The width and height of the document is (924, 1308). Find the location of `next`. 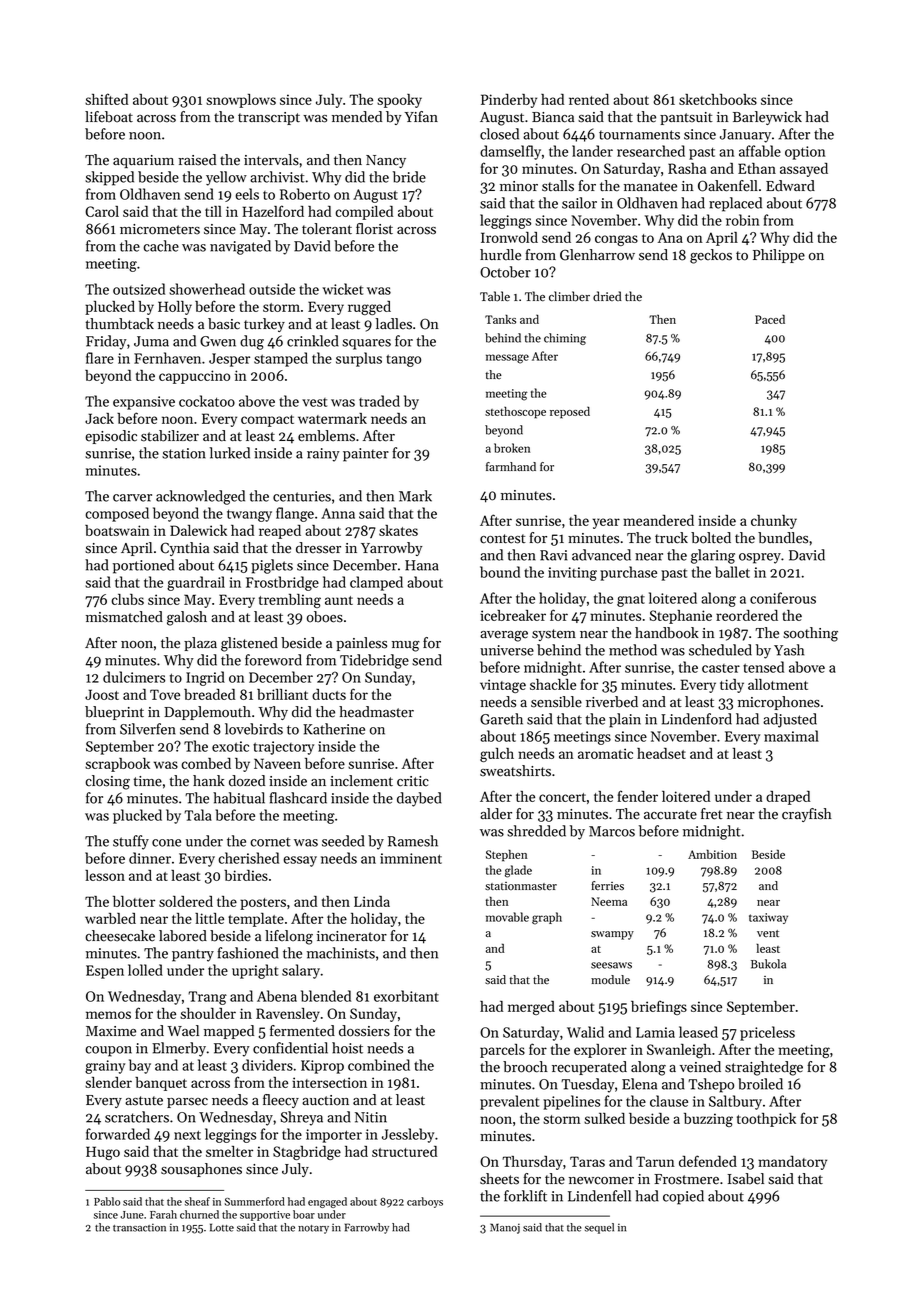

next is located at coordinates (187, 1135).
